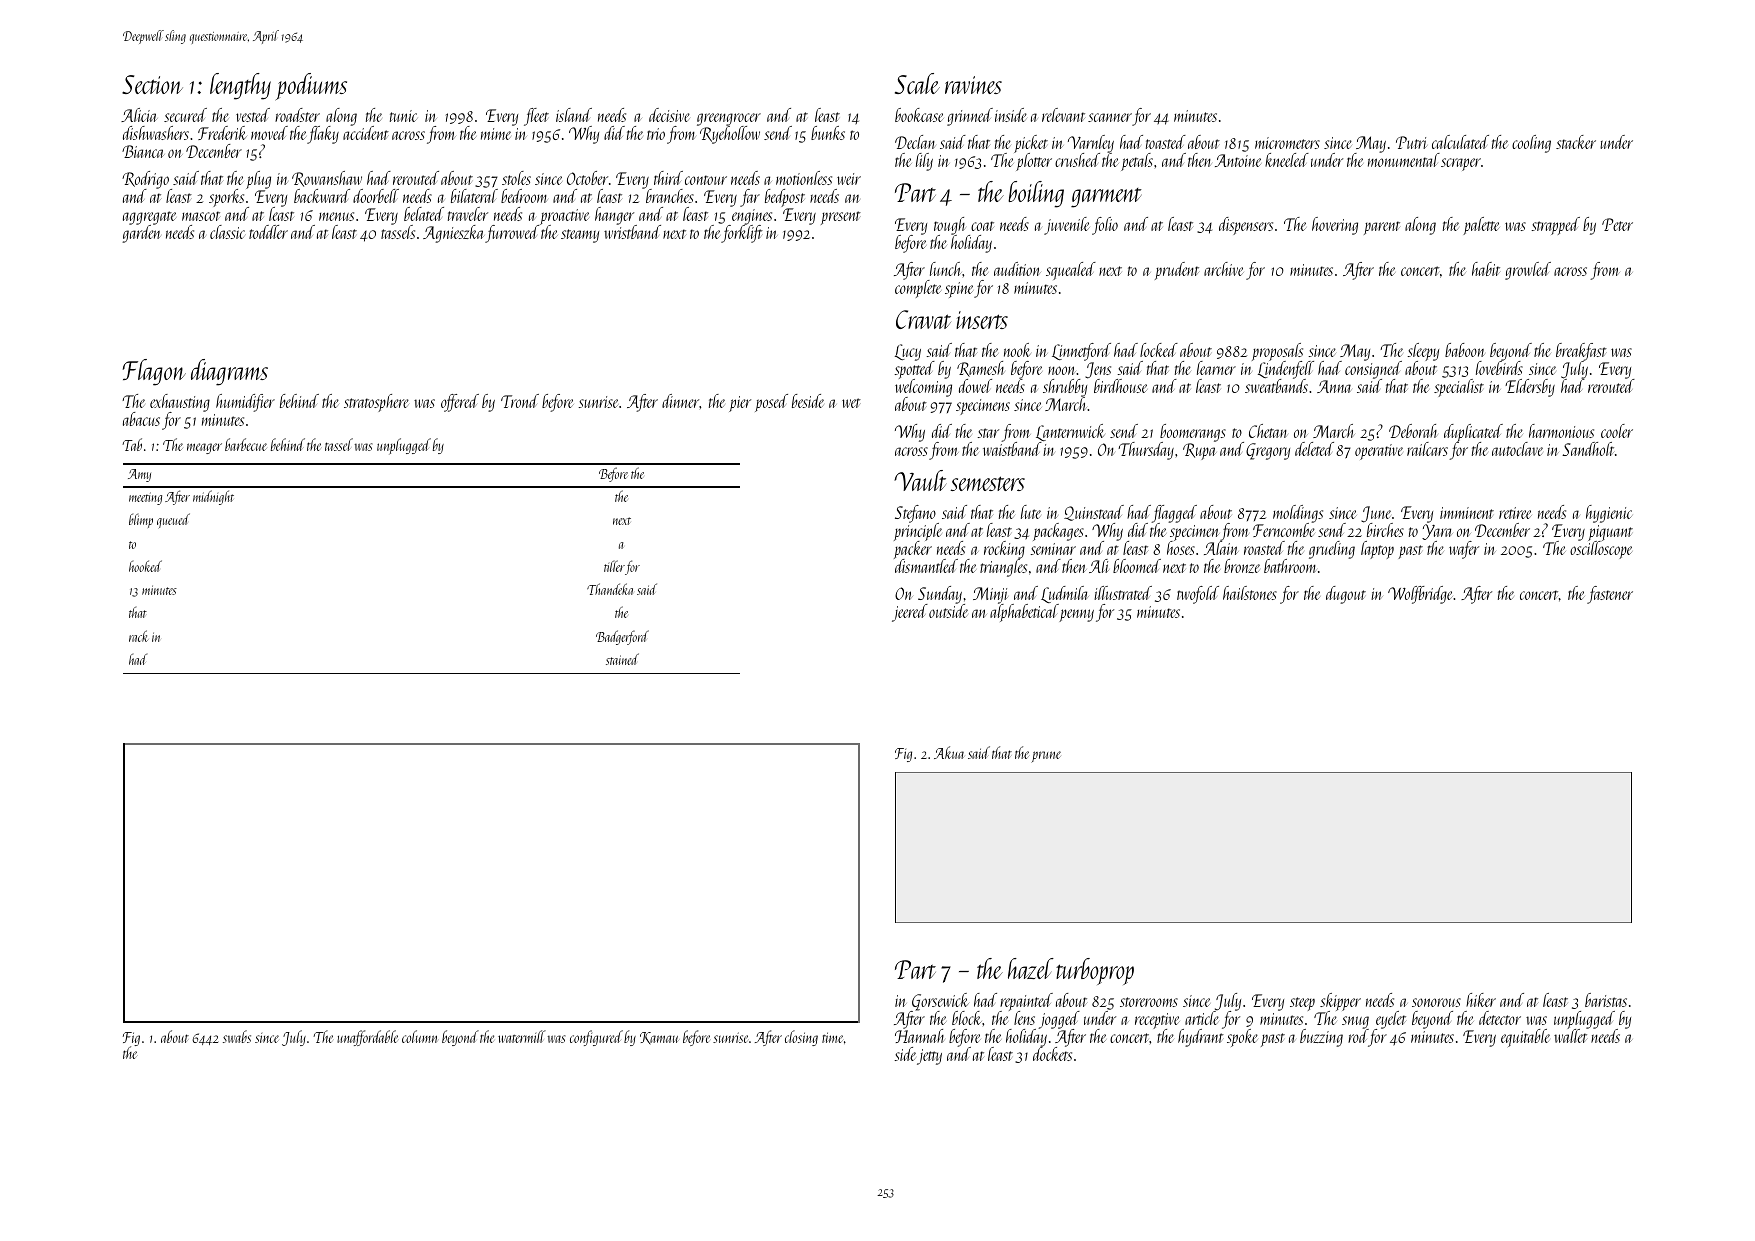  Describe the element at coordinates (269, 133) in the document. I see `moved` at that location.
